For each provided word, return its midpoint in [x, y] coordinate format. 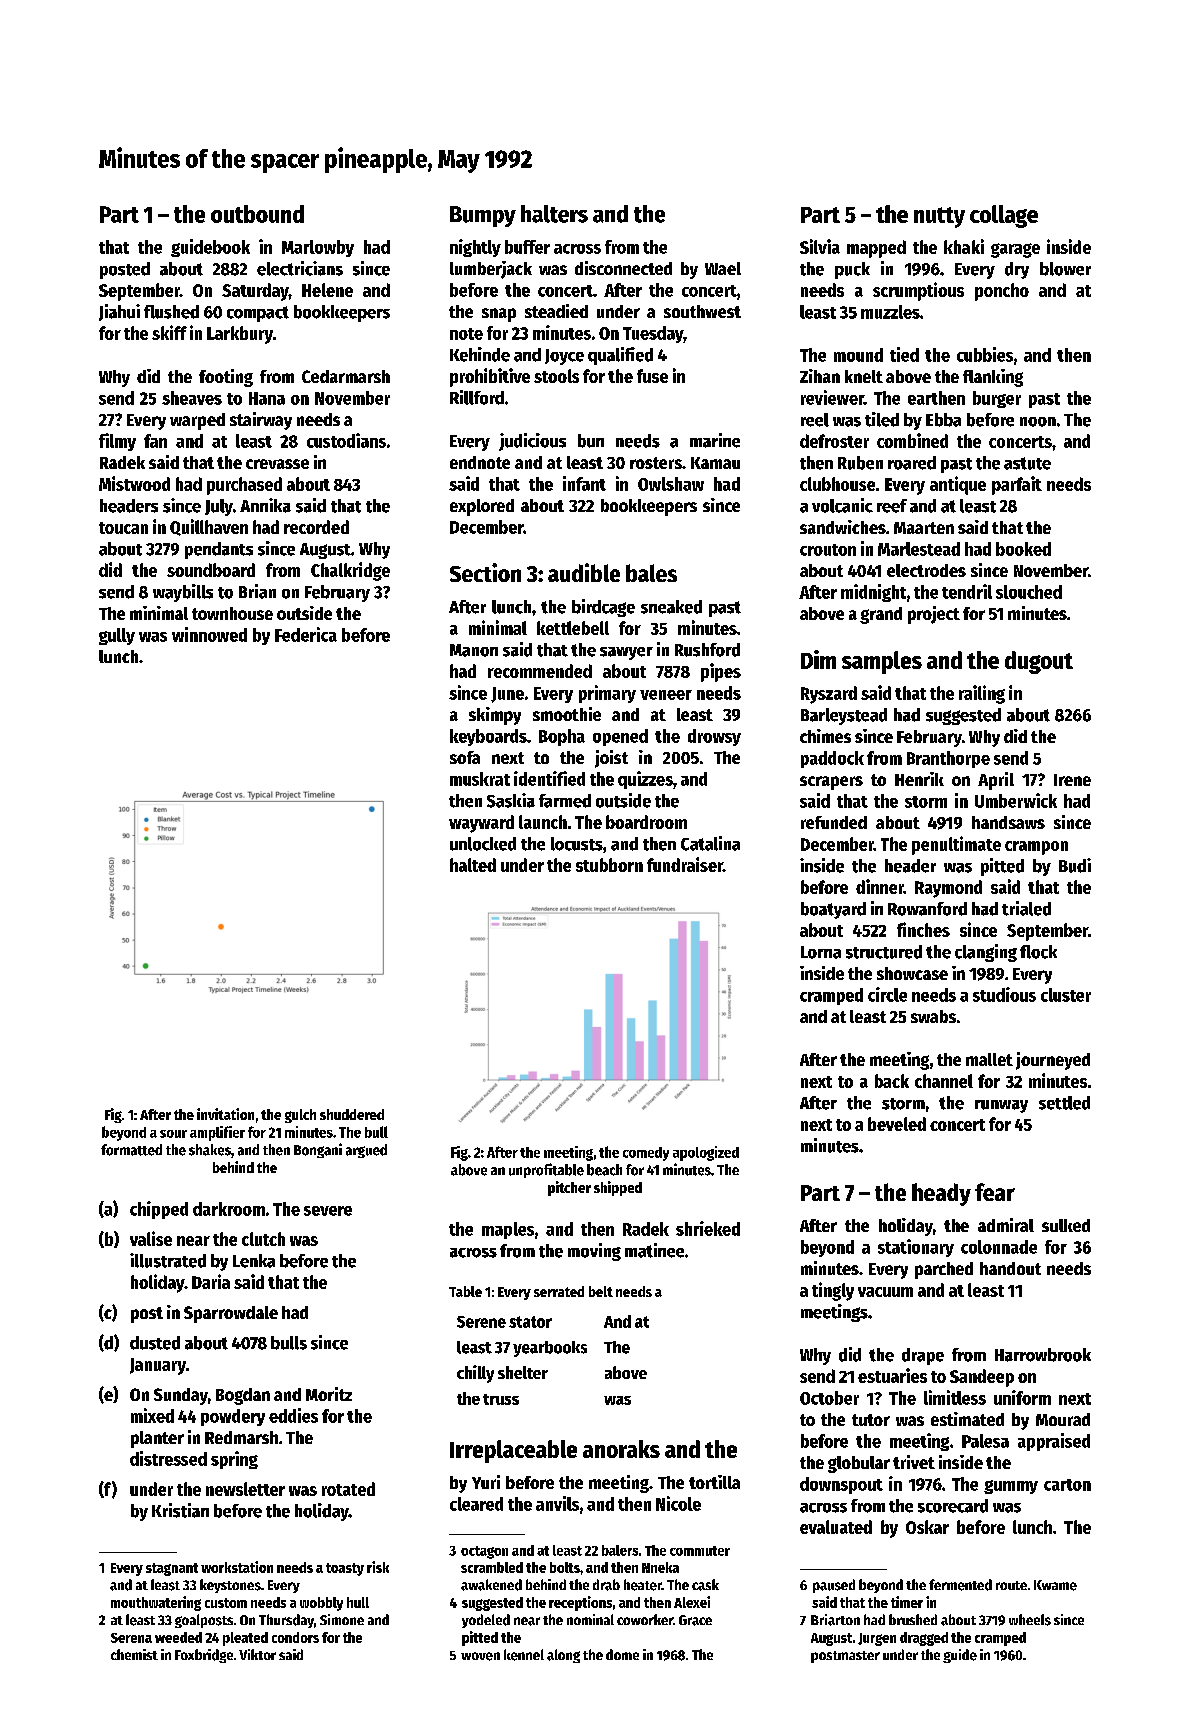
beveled [897, 1124]
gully [117, 636]
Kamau [715, 463]
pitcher [569, 1188]
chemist [134, 1654]
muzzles [890, 312]
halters [554, 214]
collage [1004, 216]
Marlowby [318, 248]
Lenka [254, 1261]
